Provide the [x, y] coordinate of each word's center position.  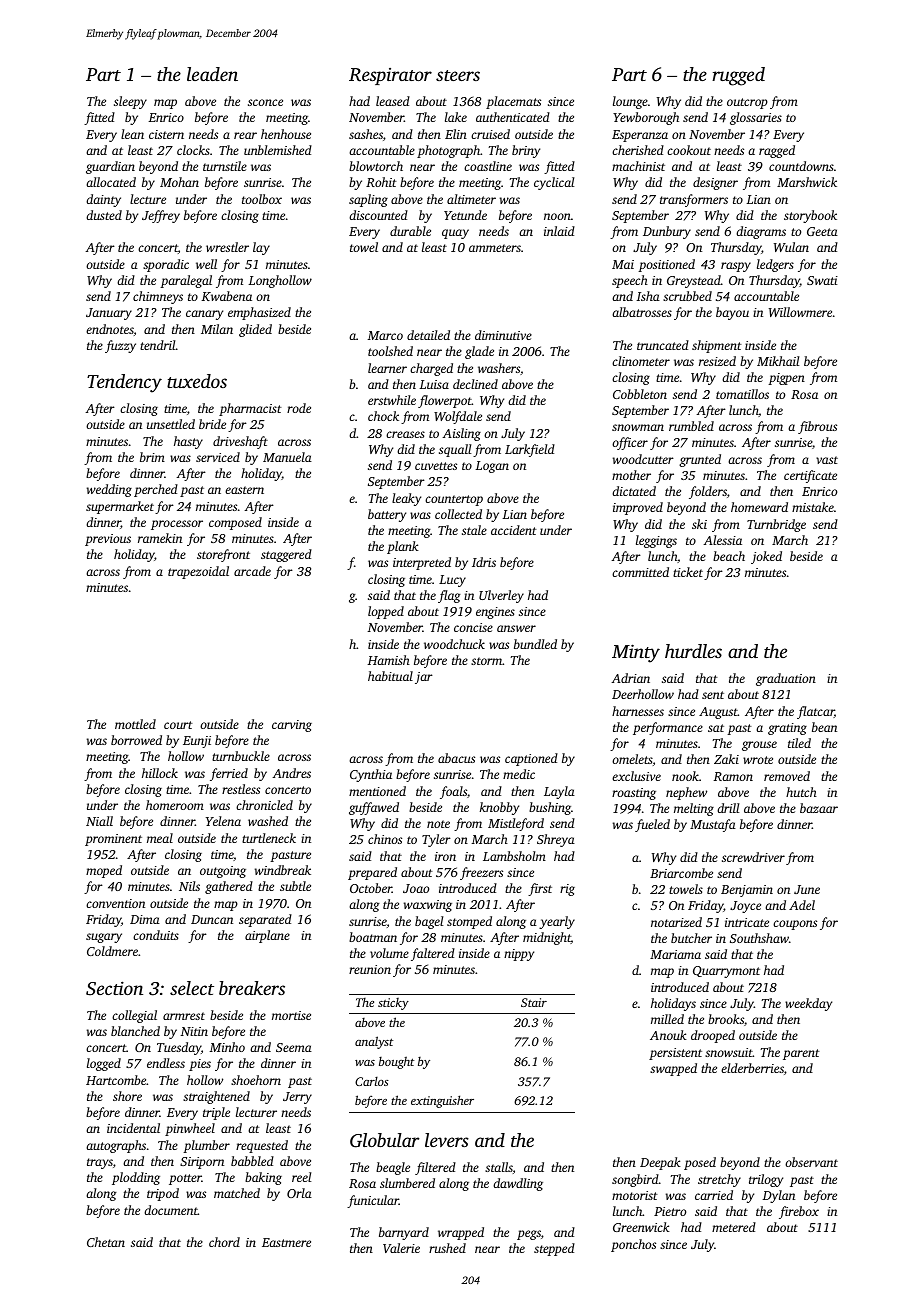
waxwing [428, 906]
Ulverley [501, 596]
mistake [813, 507]
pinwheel [190, 1129]
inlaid [559, 231]
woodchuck [454, 644]
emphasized [259, 313]
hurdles [693, 651]
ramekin [160, 538]
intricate [747, 922]
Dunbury [667, 232]
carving [292, 726]
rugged [738, 76]
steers [458, 75]
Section [114, 988]
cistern [166, 134]
